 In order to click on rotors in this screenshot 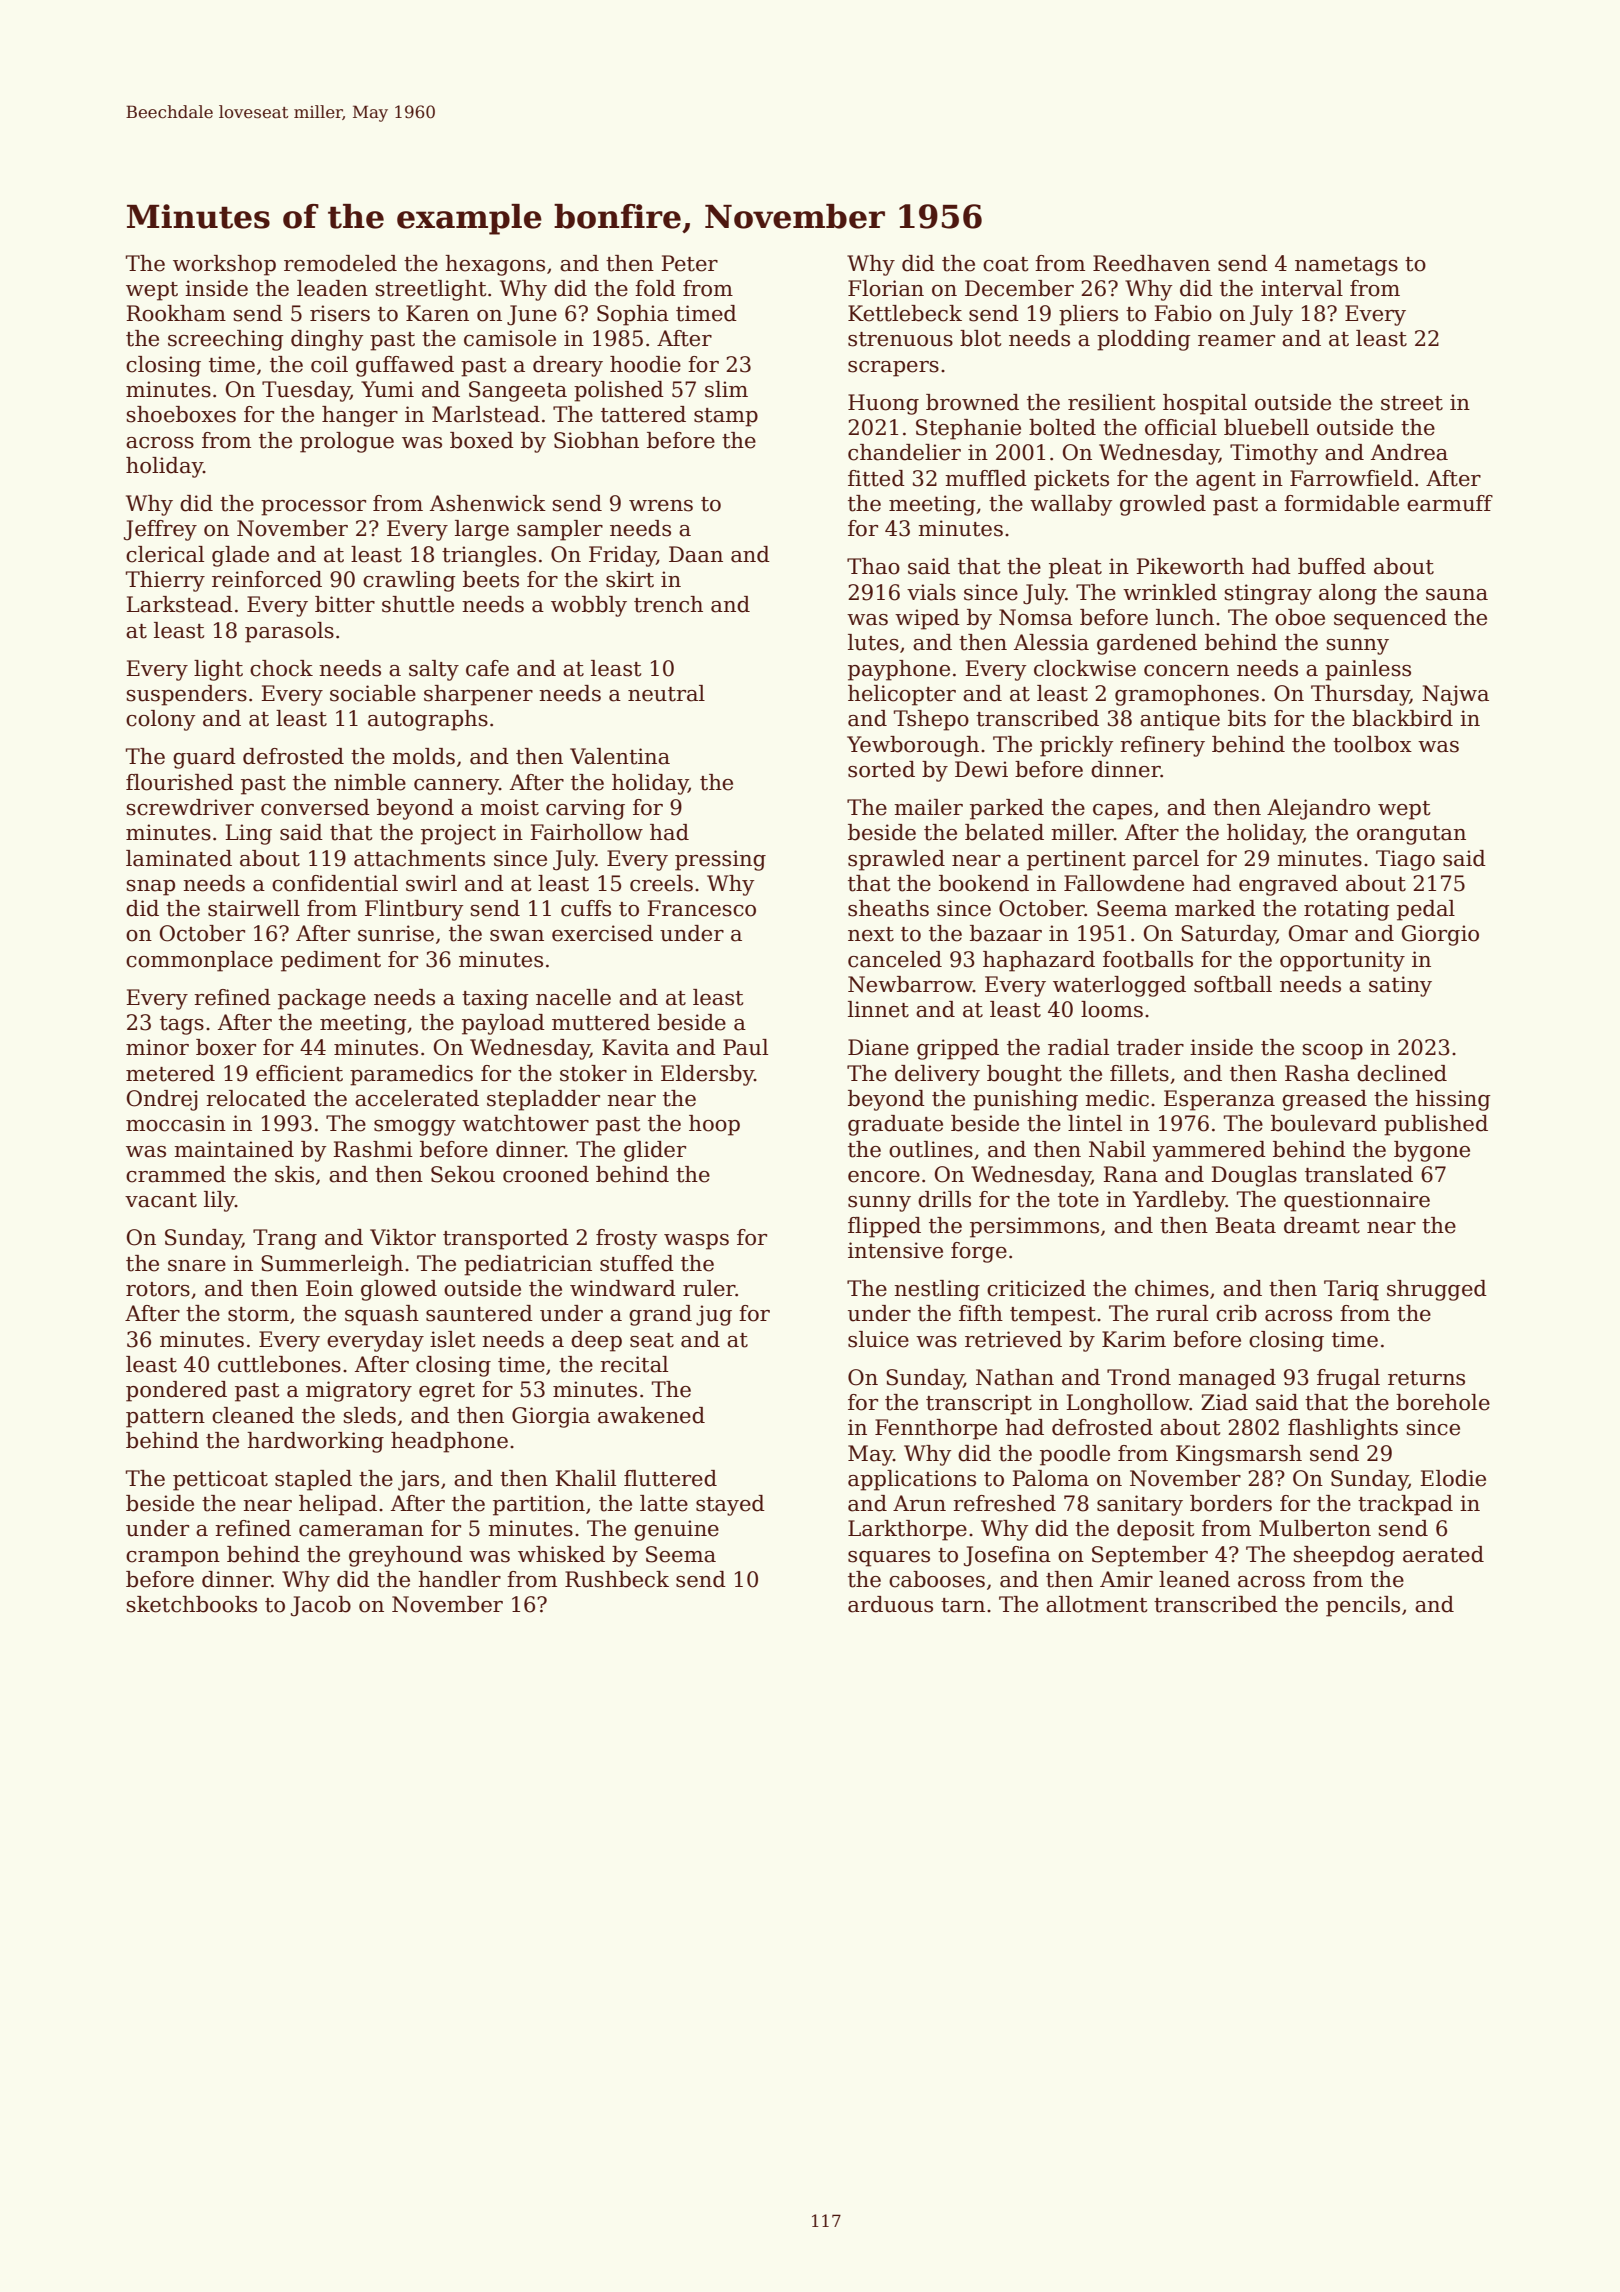, I will do `click(158, 1289)`.
